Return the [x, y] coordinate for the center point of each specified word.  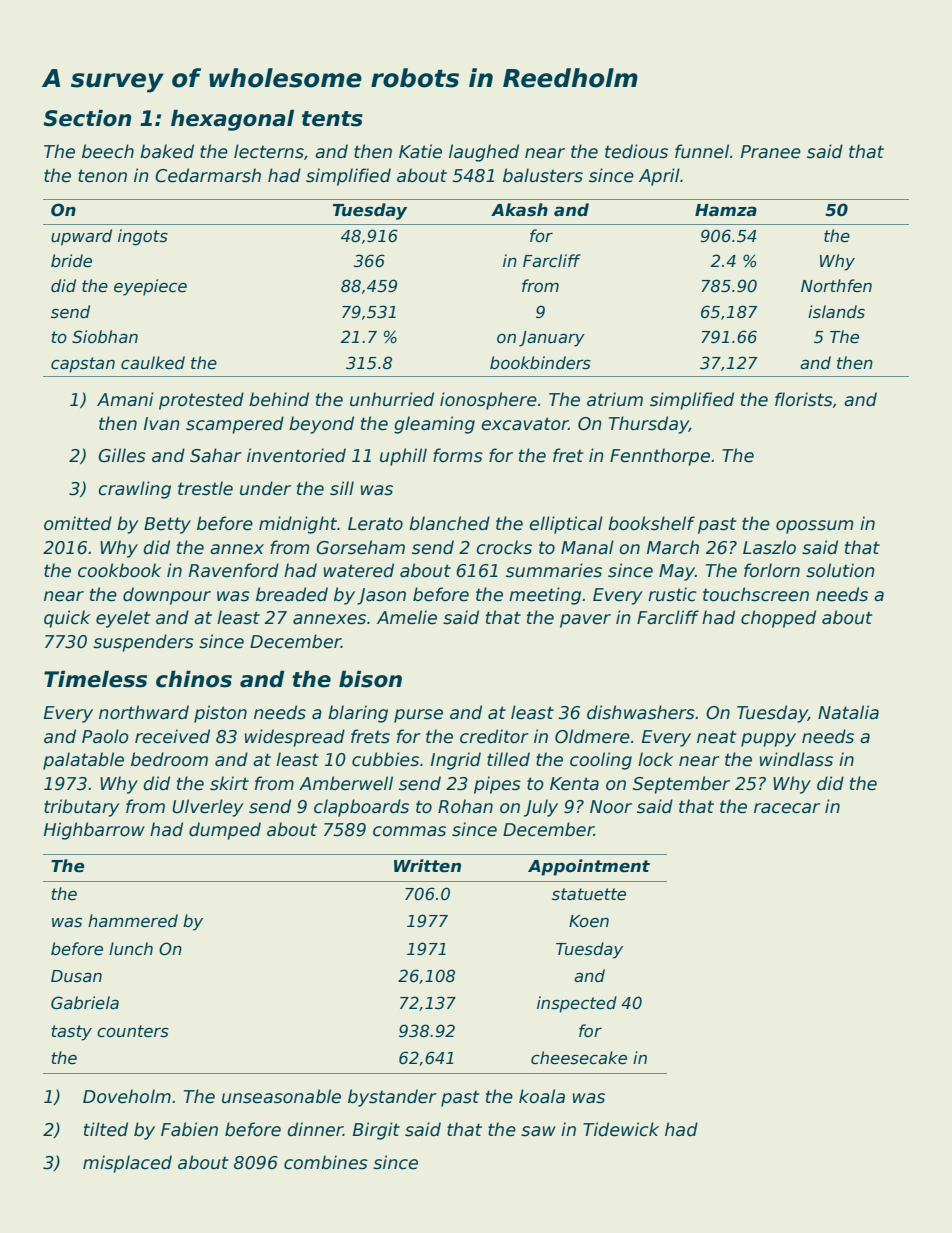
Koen [589, 921]
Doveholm [127, 1096]
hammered [133, 920]
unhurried [392, 399]
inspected [577, 1004]
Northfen [836, 285]
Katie [420, 151]
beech [108, 151]
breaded [292, 594]
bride [71, 261]
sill [342, 488]
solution [840, 570]
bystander [392, 1098]
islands [836, 312]
